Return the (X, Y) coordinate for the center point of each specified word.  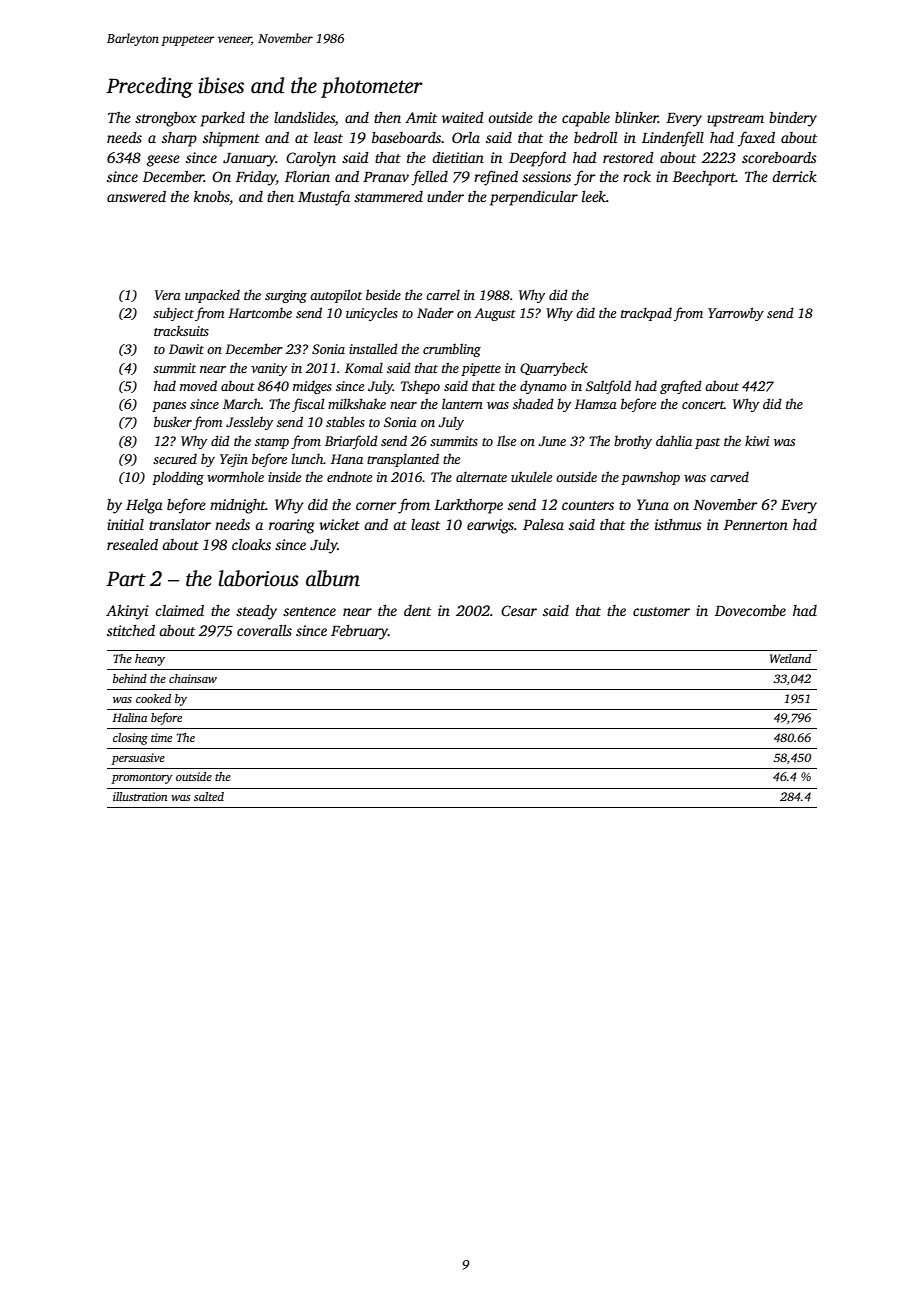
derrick (794, 176)
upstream (735, 120)
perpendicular (534, 198)
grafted (681, 387)
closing (130, 739)
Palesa (543, 524)
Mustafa (324, 198)
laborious (258, 578)
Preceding (149, 87)
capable (586, 119)
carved (729, 477)
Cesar (519, 610)
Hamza (596, 404)
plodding (178, 478)
